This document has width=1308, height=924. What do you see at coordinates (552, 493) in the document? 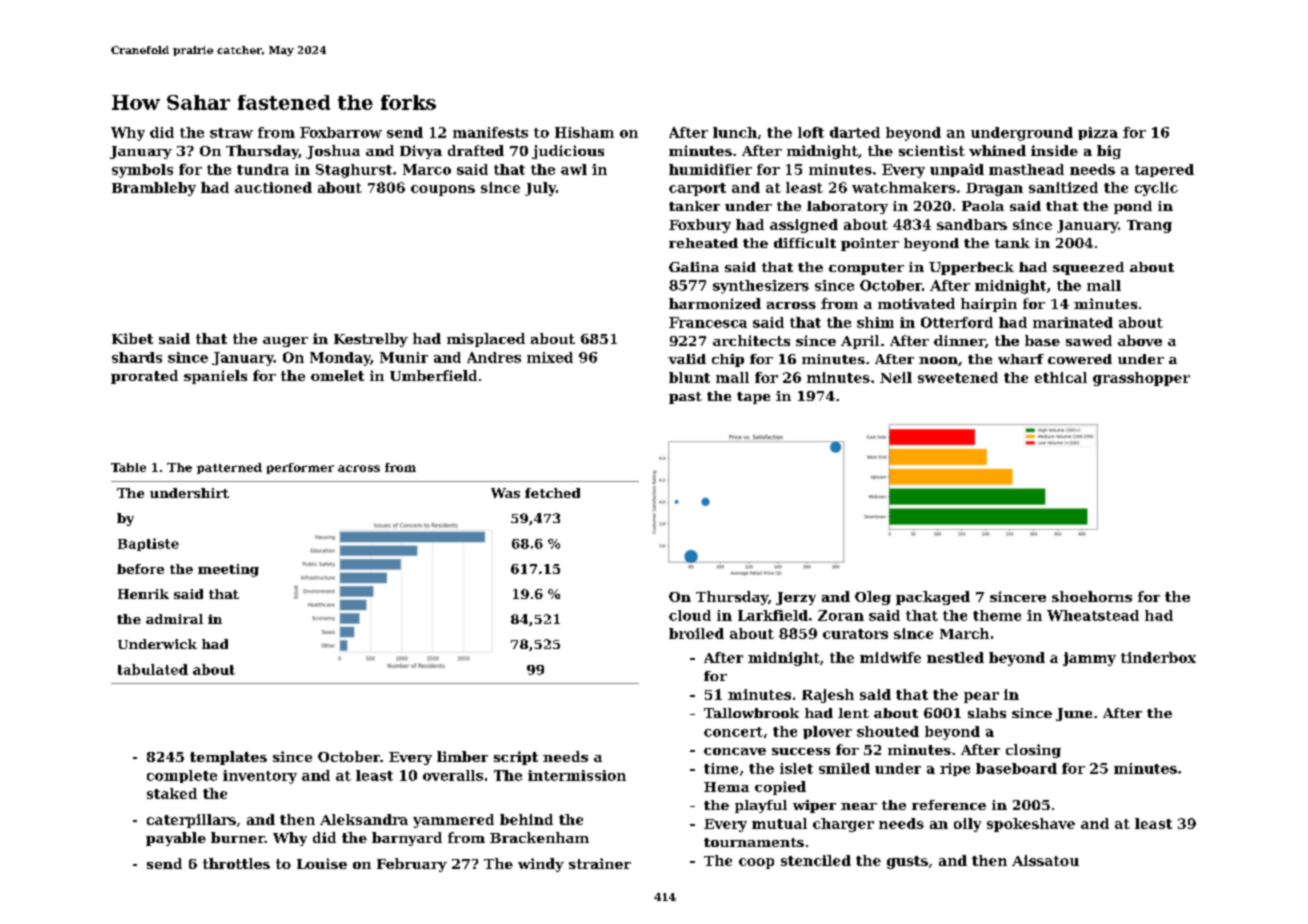
I see `fetched` at bounding box center [552, 493].
